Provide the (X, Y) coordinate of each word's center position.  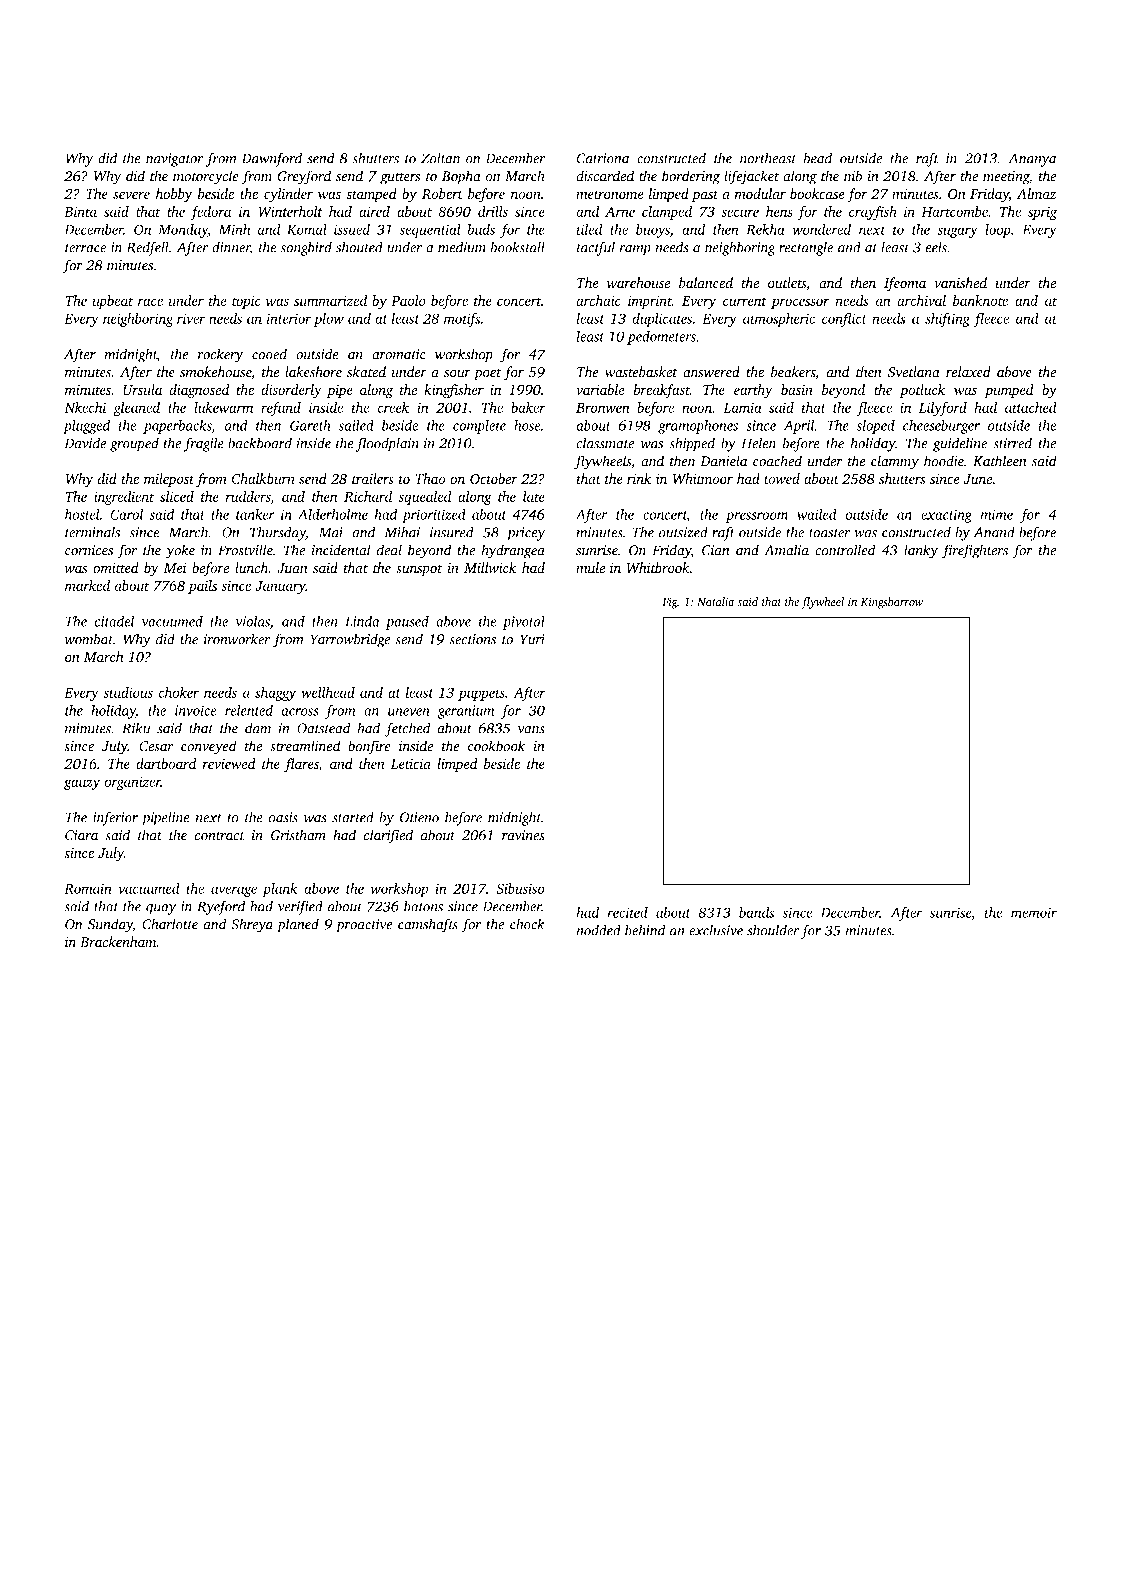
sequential (430, 231)
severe (131, 195)
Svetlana (914, 372)
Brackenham (118, 942)
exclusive (716, 930)
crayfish (873, 213)
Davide (85, 443)
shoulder (773, 930)
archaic (598, 300)
